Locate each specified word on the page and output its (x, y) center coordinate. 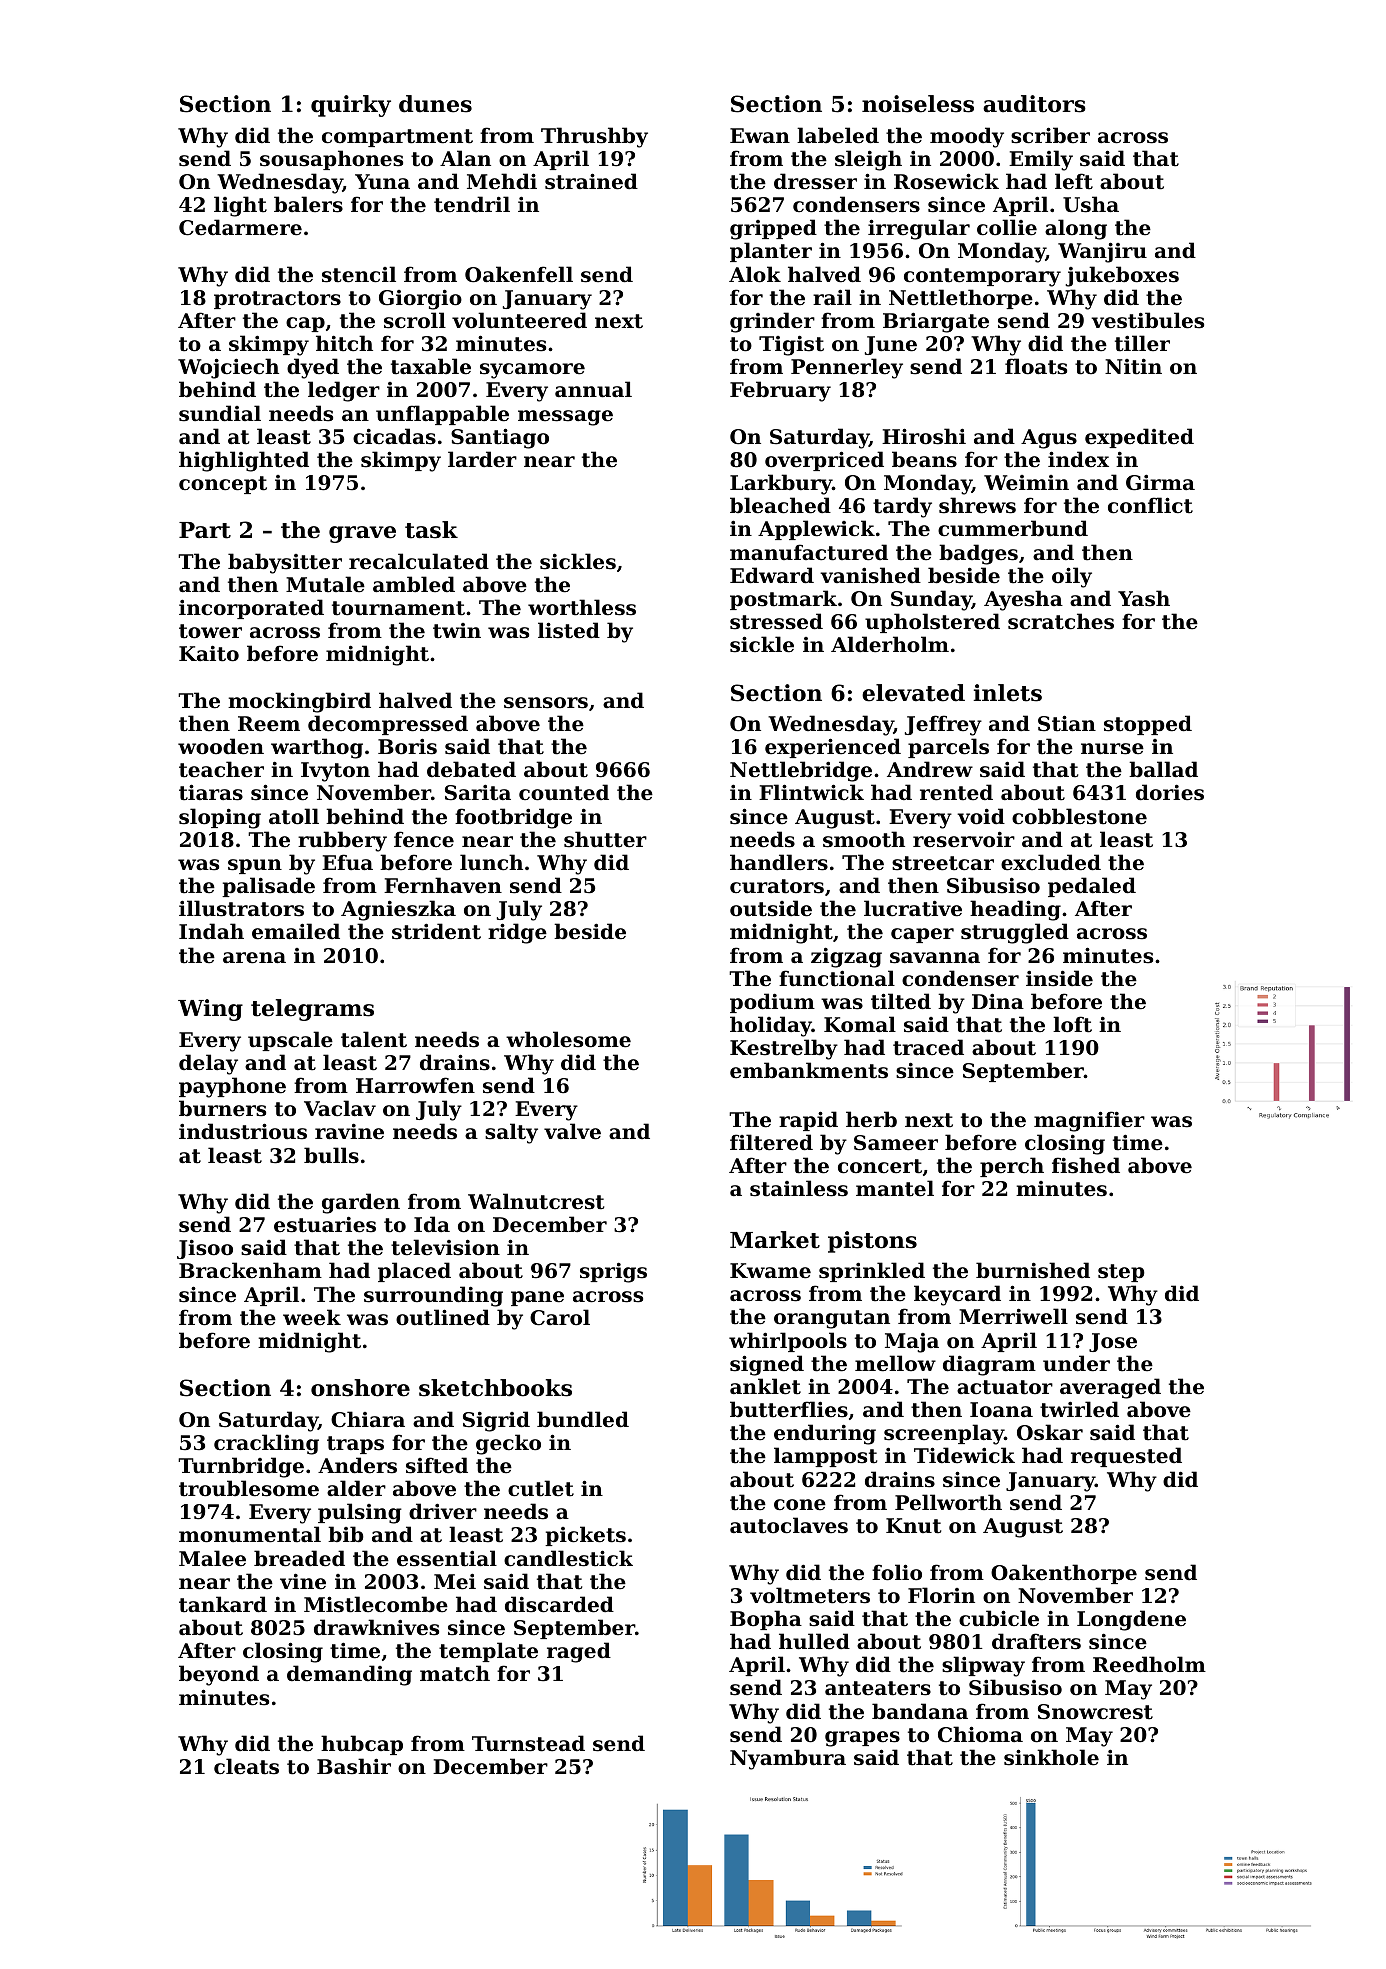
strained (591, 181)
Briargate (936, 322)
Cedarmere (240, 227)
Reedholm (1149, 1664)
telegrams (312, 1010)
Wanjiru (1102, 252)
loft (1072, 1024)
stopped (1148, 725)
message (565, 418)
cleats (246, 1766)
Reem (269, 724)
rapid (808, 1121)
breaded (299, 1558)
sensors (546, 703)
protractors (277, 300)
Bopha (766, 1620)
